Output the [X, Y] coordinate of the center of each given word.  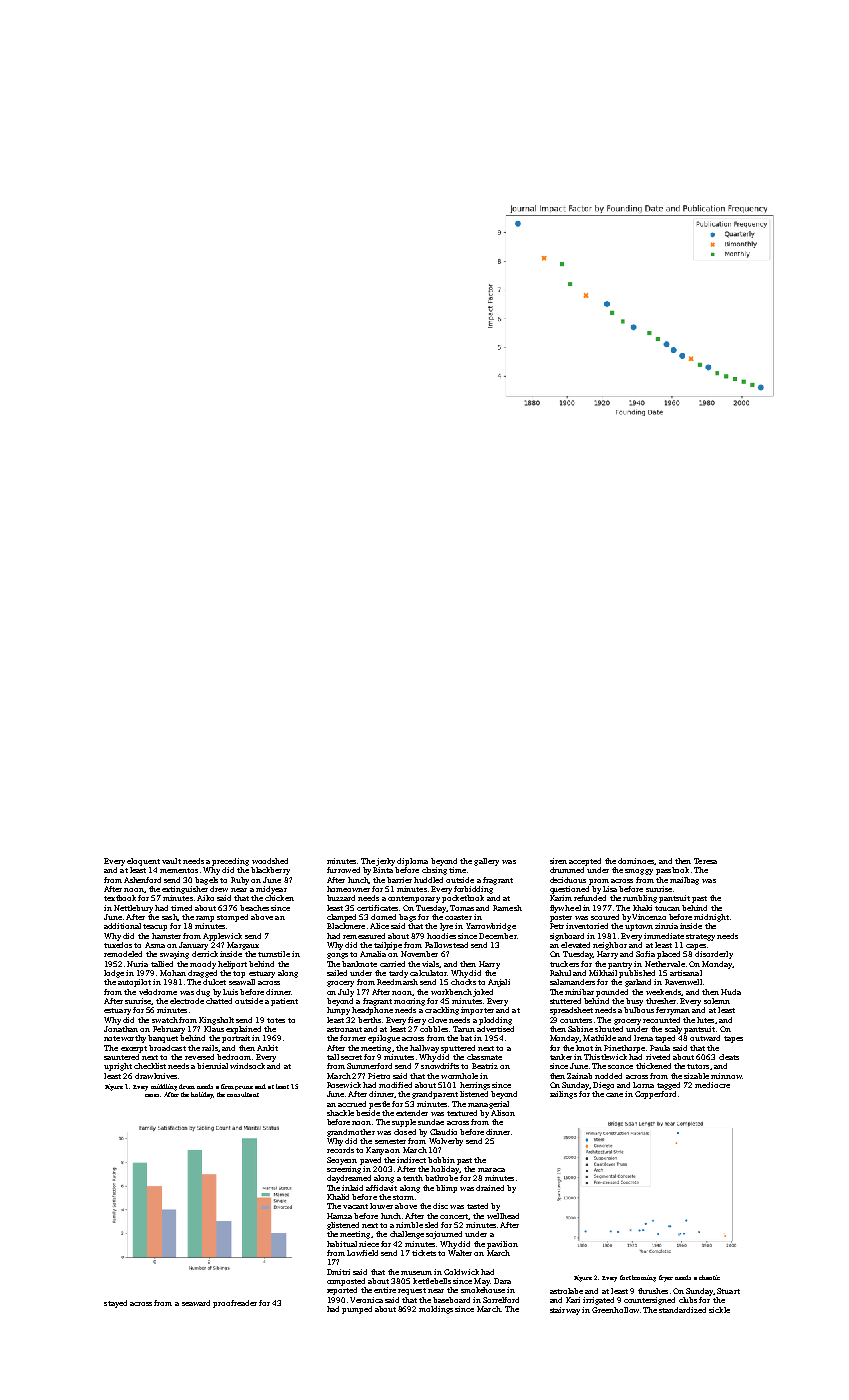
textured [462, 1113]
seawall [242, 982]
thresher [661, 1001]
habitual [342, 1244]
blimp [446, 1189]
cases [152, 1095]
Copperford [655, 1095]
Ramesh [507, 908]
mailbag [684, 881]
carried [392, 964]
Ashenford [142, 880]
